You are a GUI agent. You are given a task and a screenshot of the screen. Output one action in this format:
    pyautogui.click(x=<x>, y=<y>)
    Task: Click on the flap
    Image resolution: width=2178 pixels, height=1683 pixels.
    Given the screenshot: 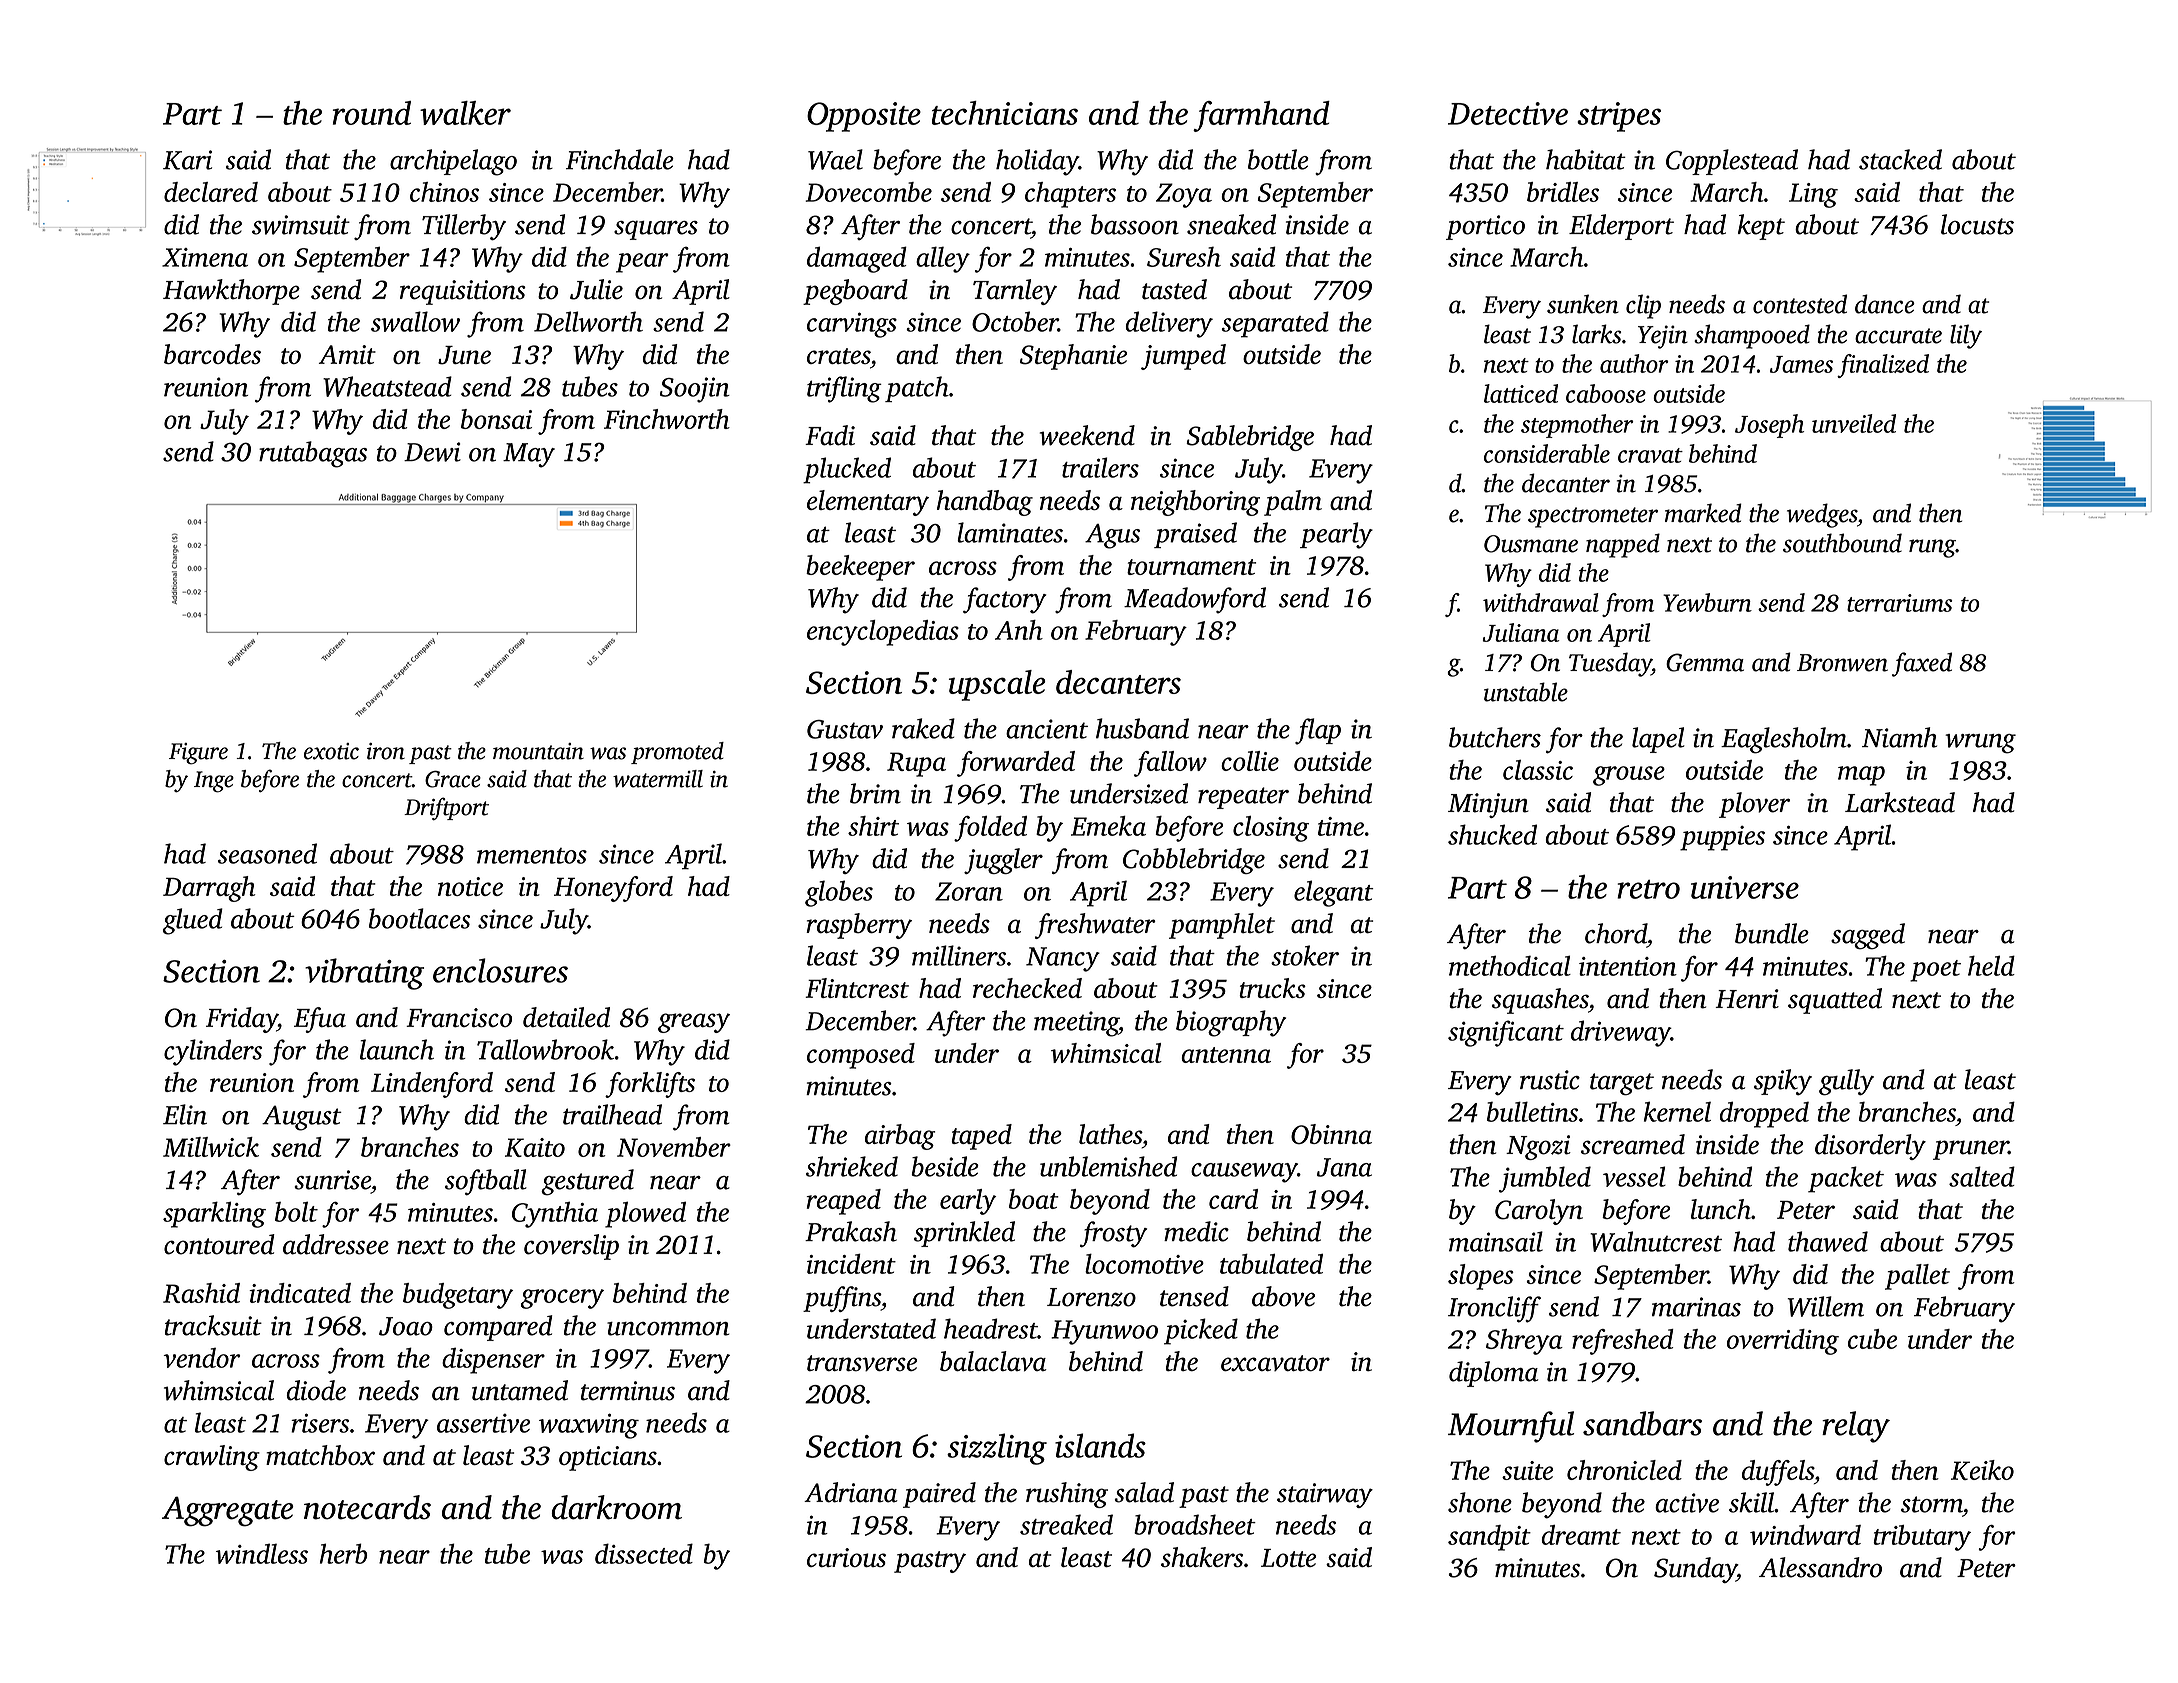 What is the action you would take?
    pyautogui.click(x=1318, y=731)
